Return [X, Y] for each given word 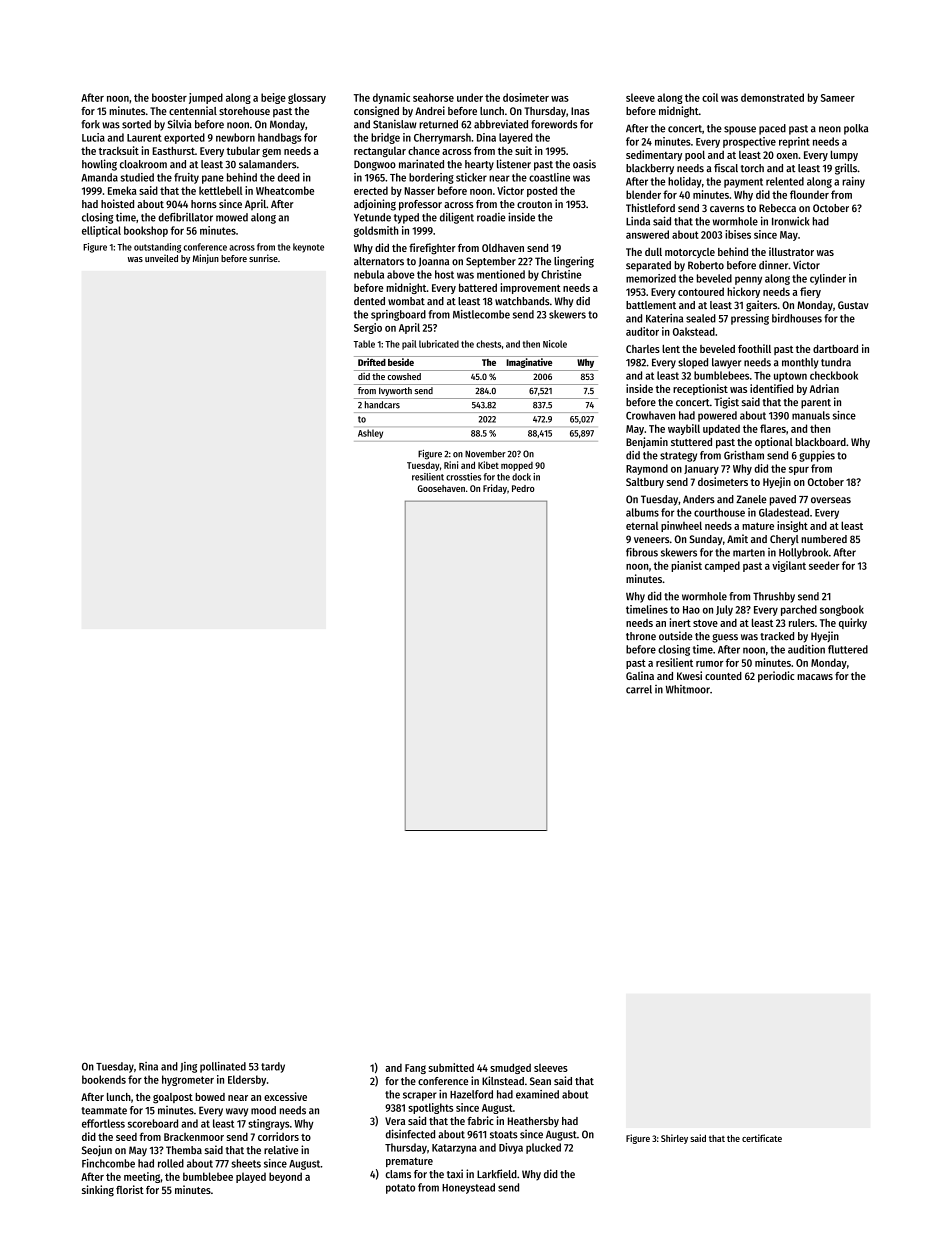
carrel [639, 689]
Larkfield [497, 1174]
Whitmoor [688, 689]
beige [273, 98]
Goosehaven [441, 488]
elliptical [101, 231]
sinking [98, 1191]
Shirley [674, 1139]
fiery [810, 292]
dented [369, 301]
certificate [762, 1138]
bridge [385, 138]
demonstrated [772, 97]
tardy [273, 1067]
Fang [415, 1069]
